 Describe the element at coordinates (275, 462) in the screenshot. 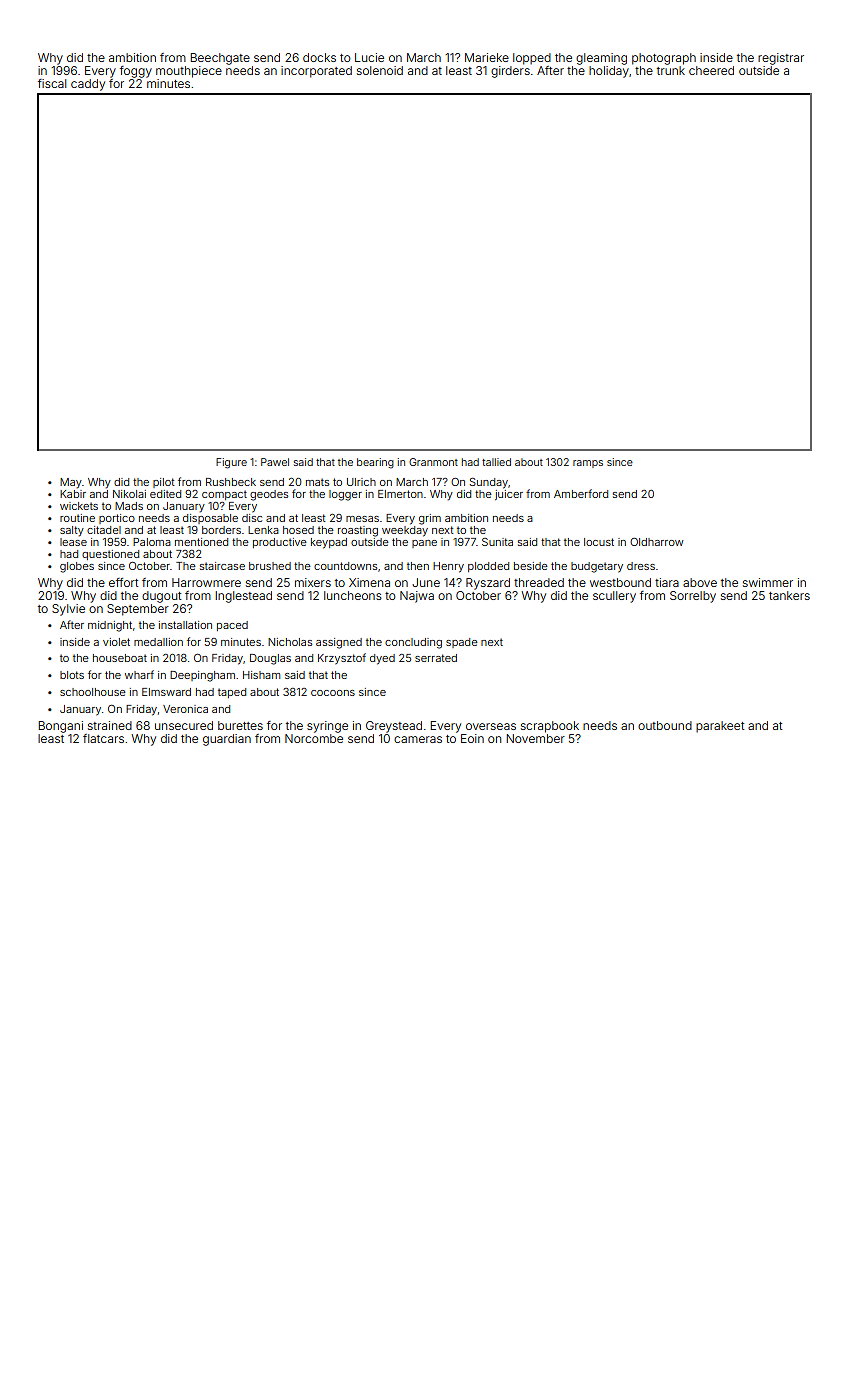

I see `Pawel` at that location.
